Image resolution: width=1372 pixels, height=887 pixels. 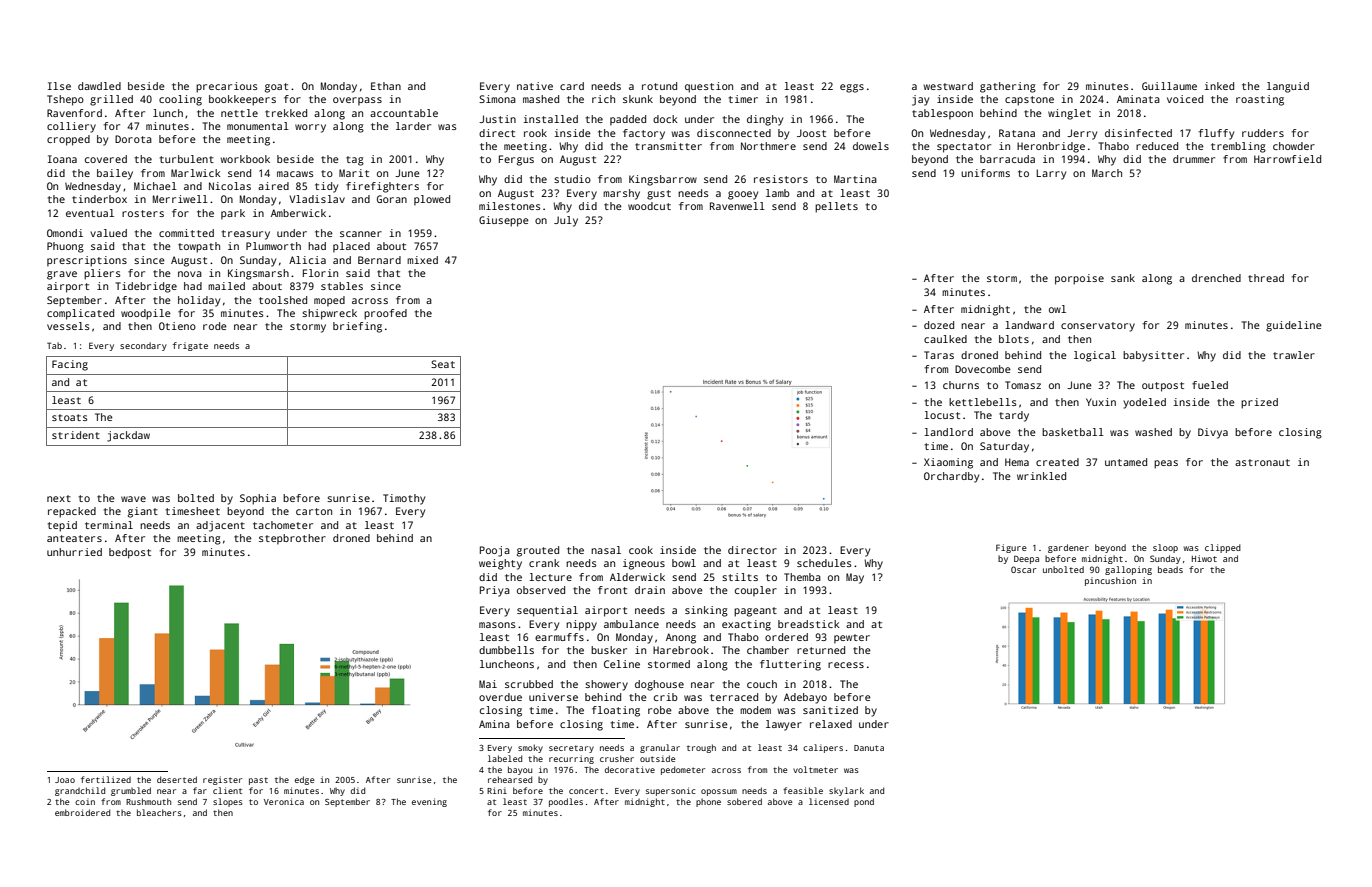 I want to click on voiced, so click(x=1185, y=99).
